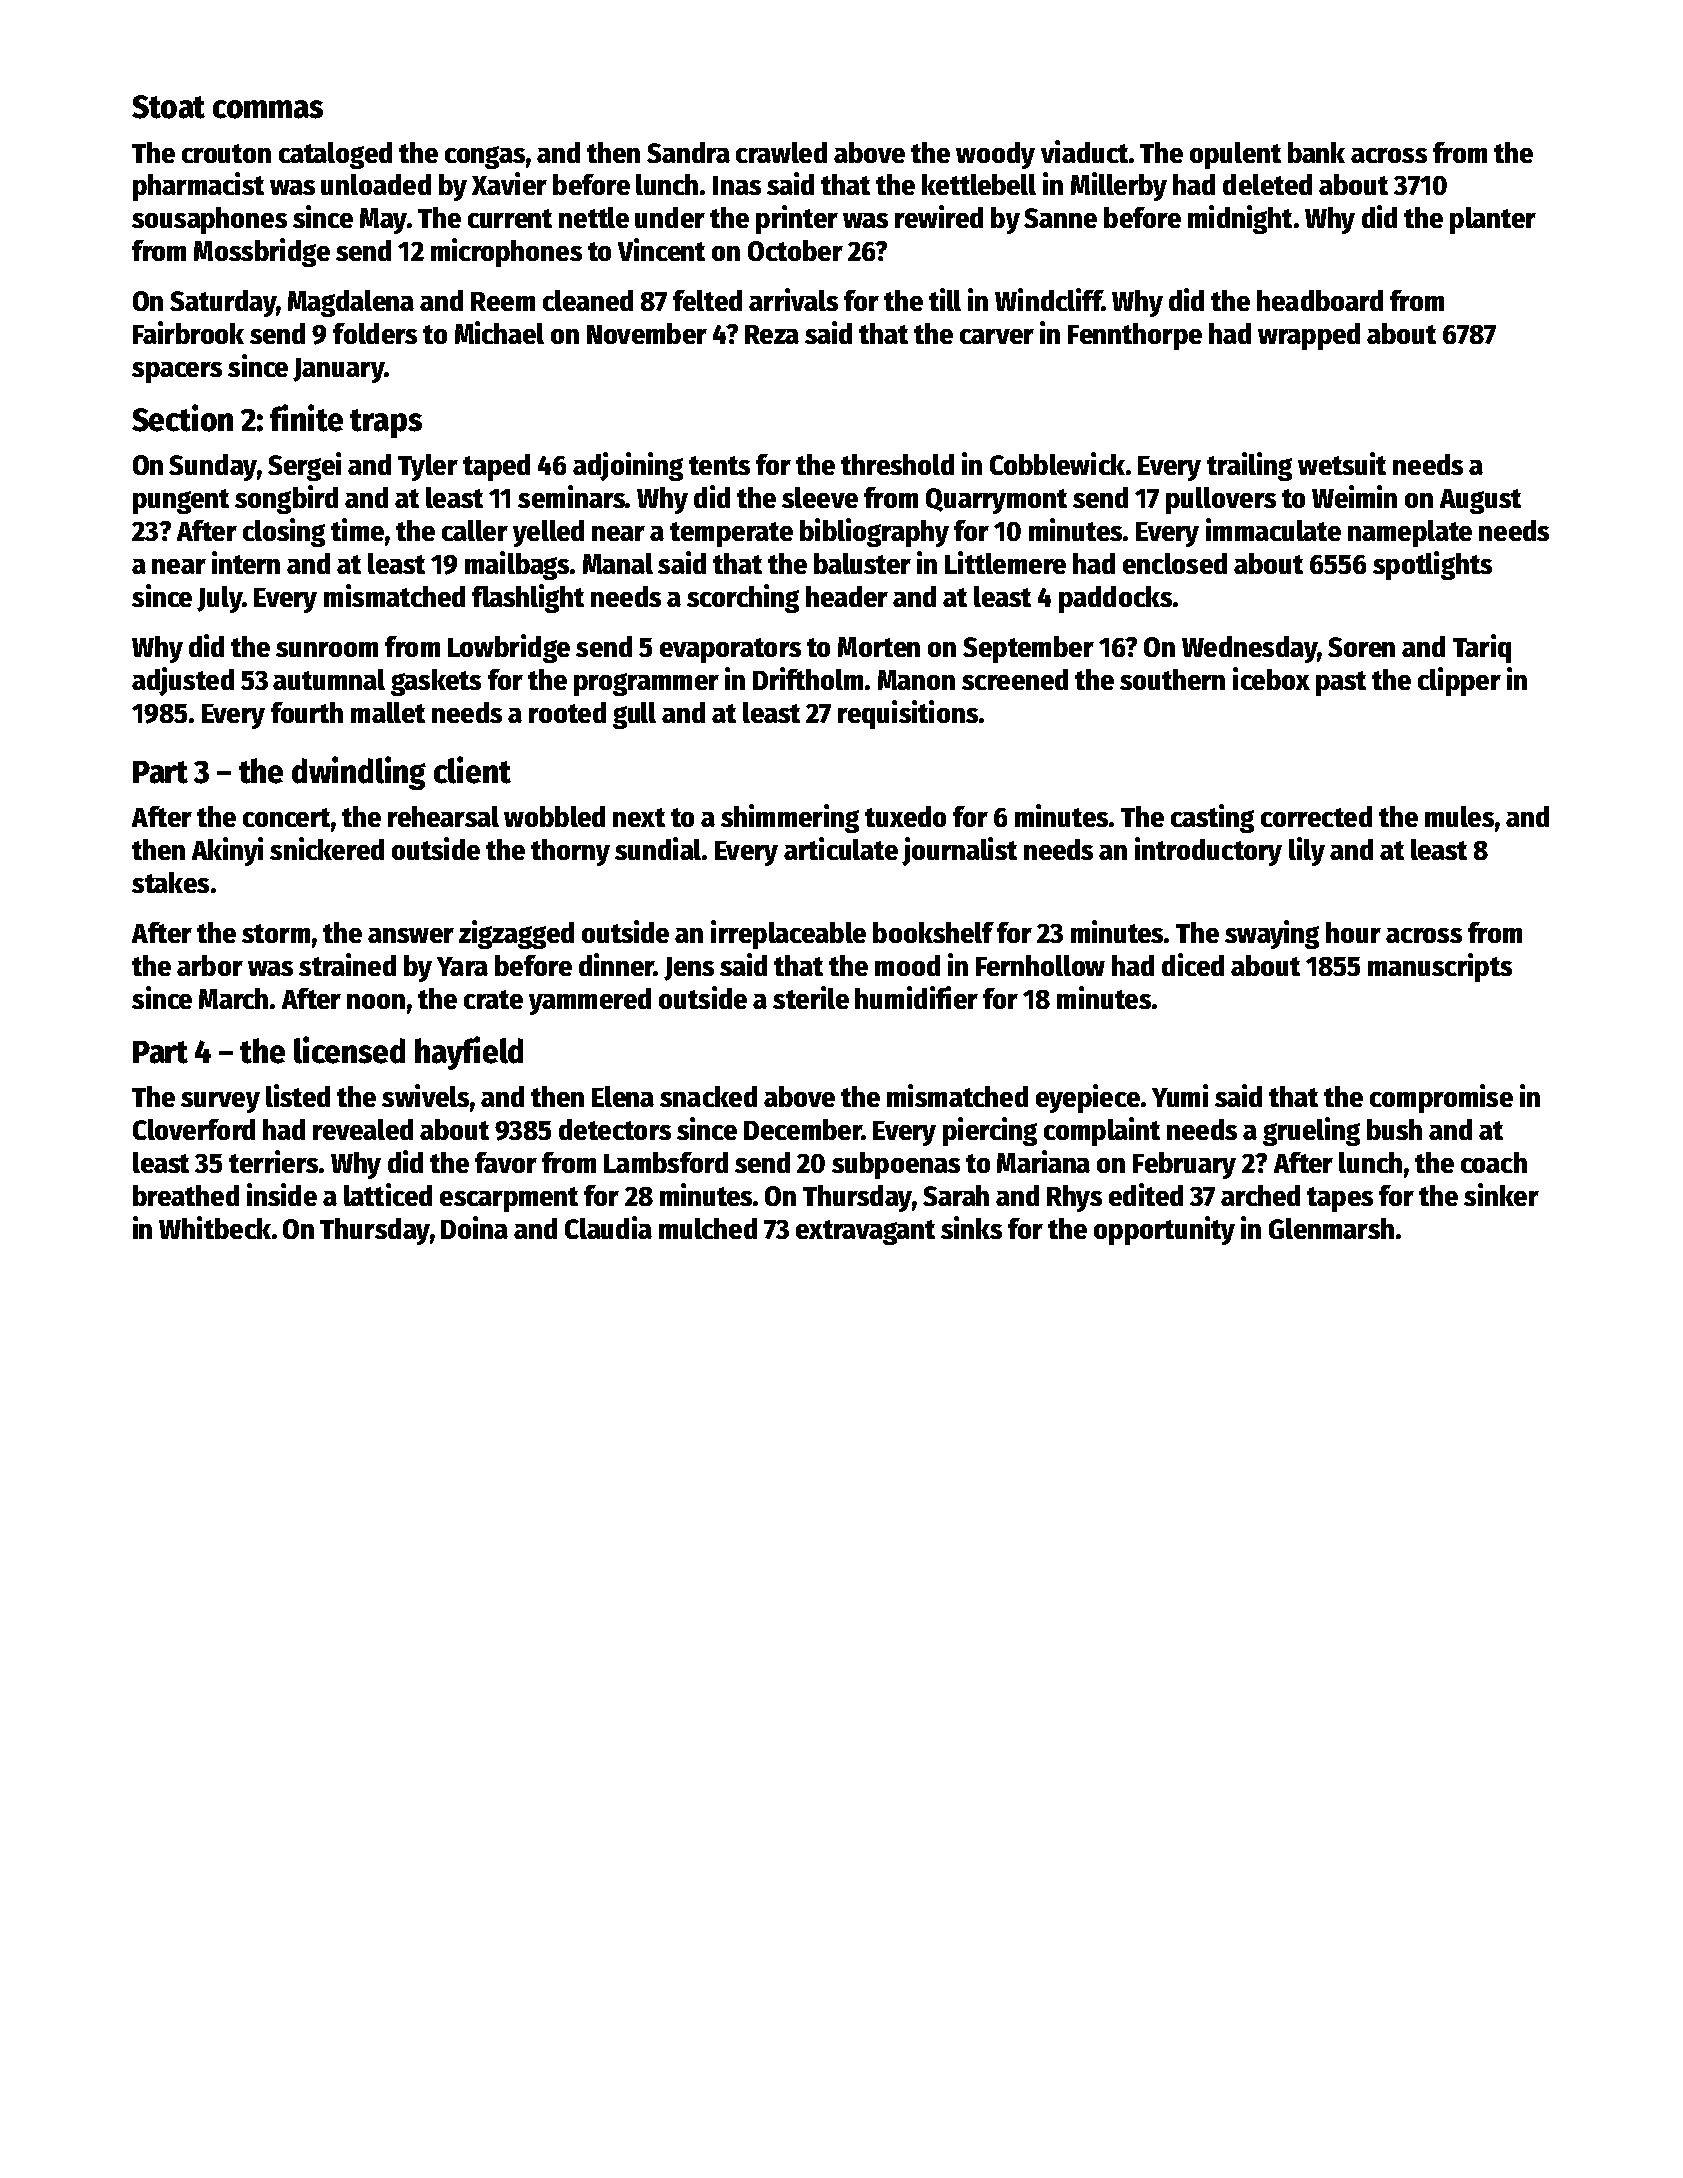 The image size is (1683, 2178). Describe the element at coordinates (1208, 851) in the screenshot. I see `introductory` at that location.
